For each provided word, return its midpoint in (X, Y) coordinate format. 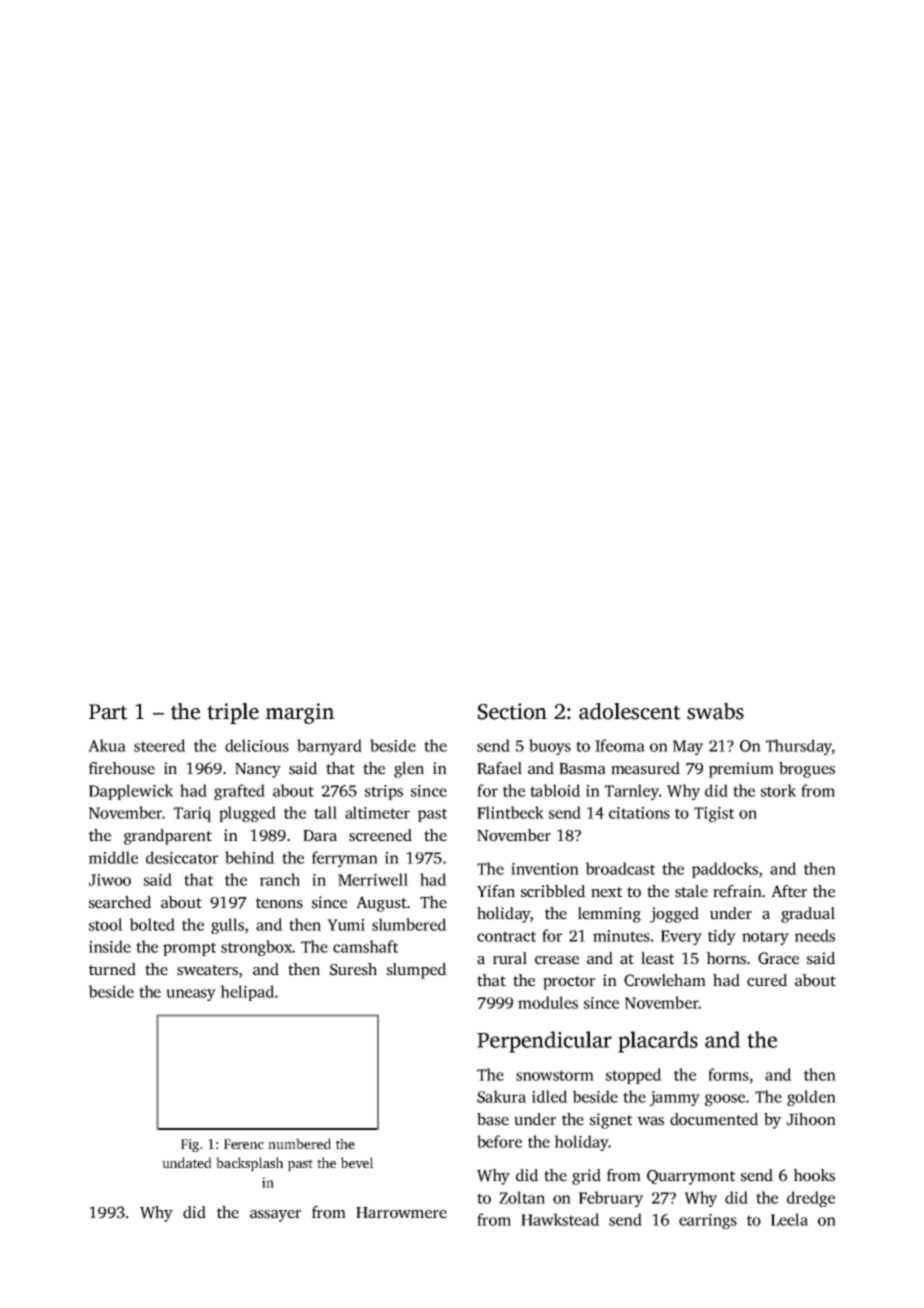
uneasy (191, 995)
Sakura (501, 1096)
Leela (789, 1219)
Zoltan (522, 1197)
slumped (417, 971)
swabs (715, 711)
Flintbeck (510, 812)
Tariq (192, 814)
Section (512, 711)
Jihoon (811, 1119)
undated (187, 1162)
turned (112, 969)
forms (728, 1074)
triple (233, 713)
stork (778, 790)
